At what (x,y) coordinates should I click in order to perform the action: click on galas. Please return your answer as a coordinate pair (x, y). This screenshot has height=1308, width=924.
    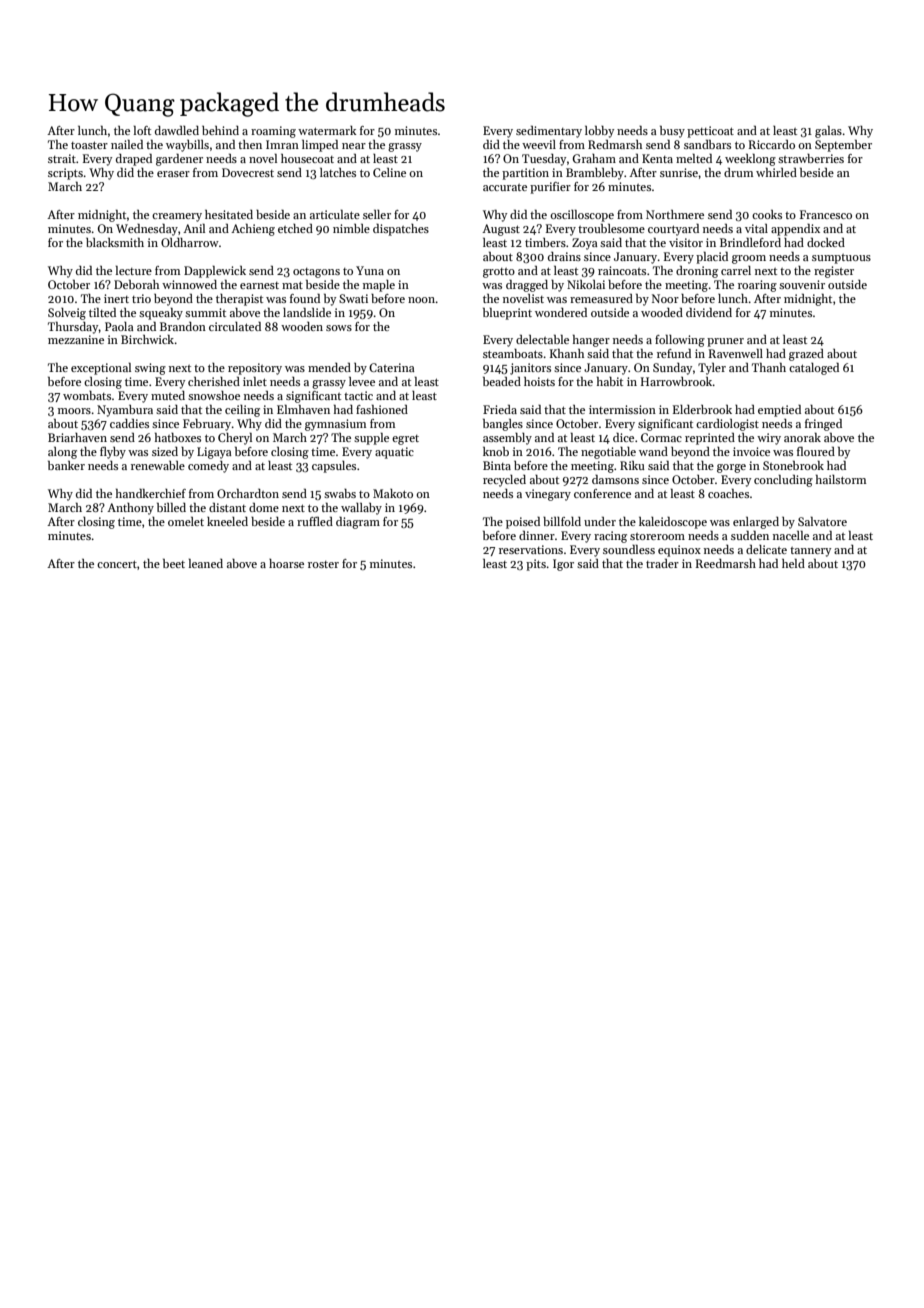
    Looking at the image, I should click on (828, 132).
